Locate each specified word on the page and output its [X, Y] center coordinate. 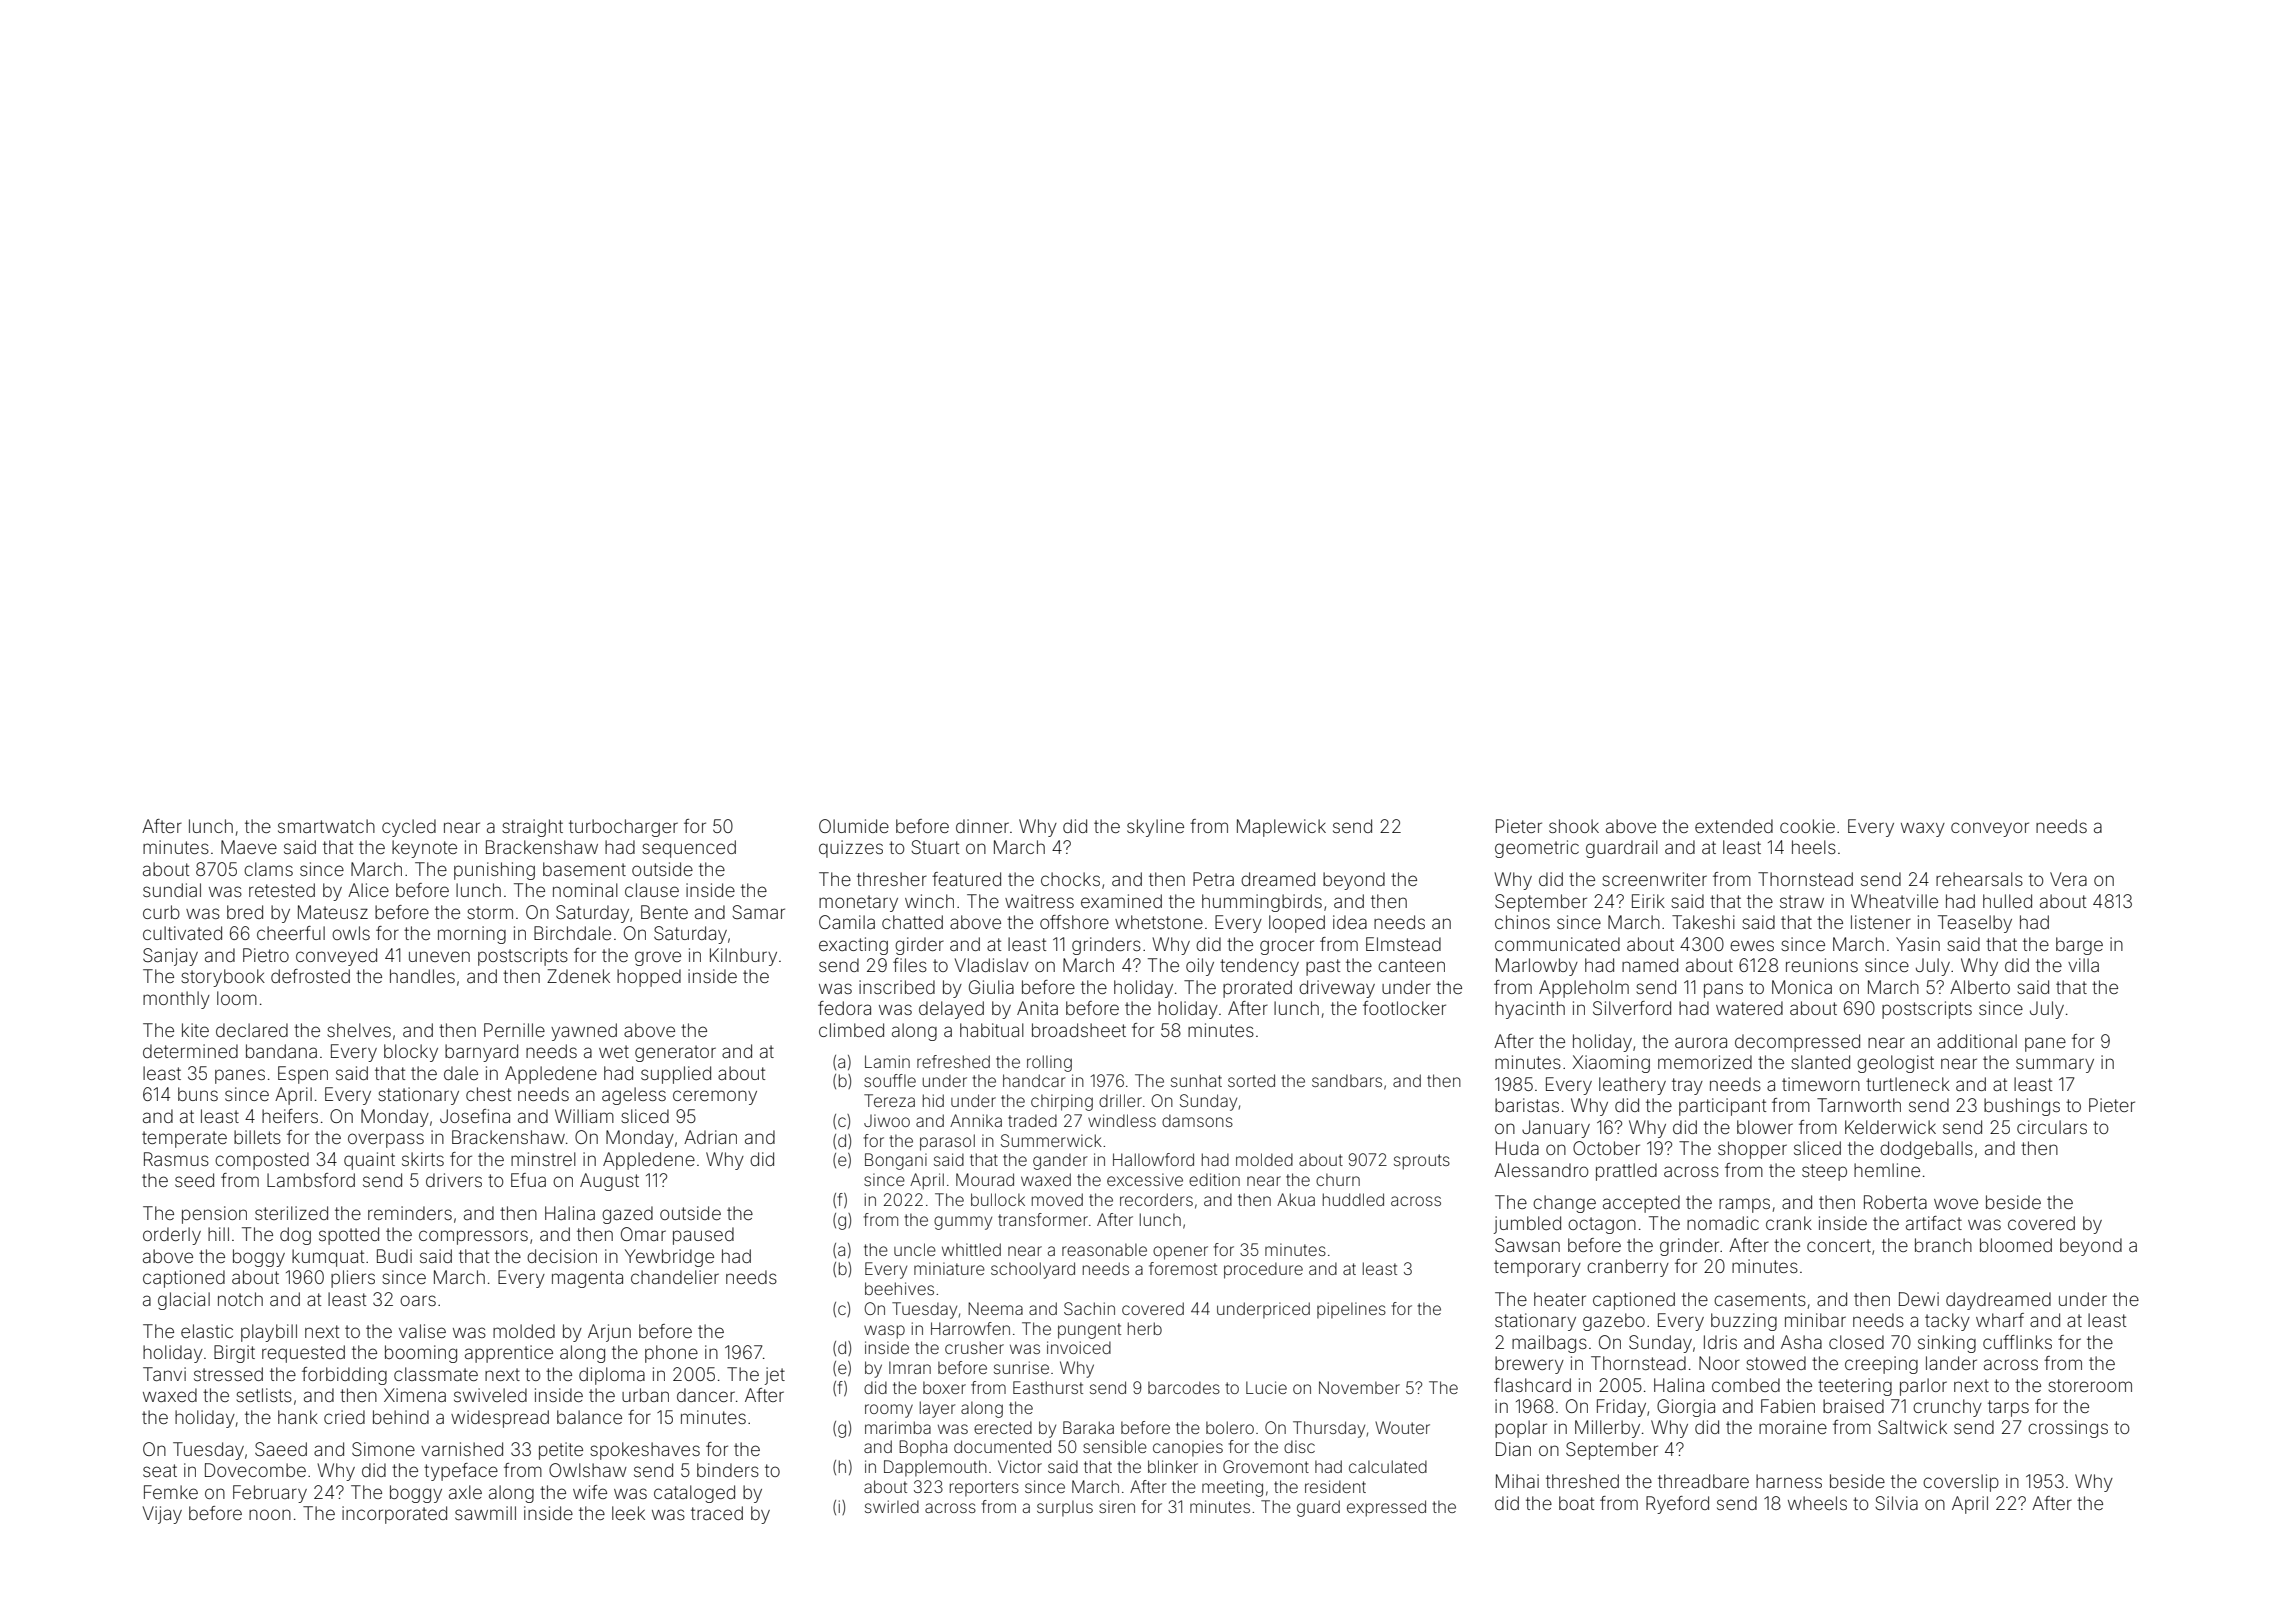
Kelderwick [1890, 1127]
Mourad [985, 1179]
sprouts [1422, 1162]
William [584, 1116]
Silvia [1896, 1503]
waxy [1923, 829]
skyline [1155, 828]
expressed [1386, 1508]
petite [561, 1451]
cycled [409, 828]
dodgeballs [1926, 1150]
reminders [410, 1213]
